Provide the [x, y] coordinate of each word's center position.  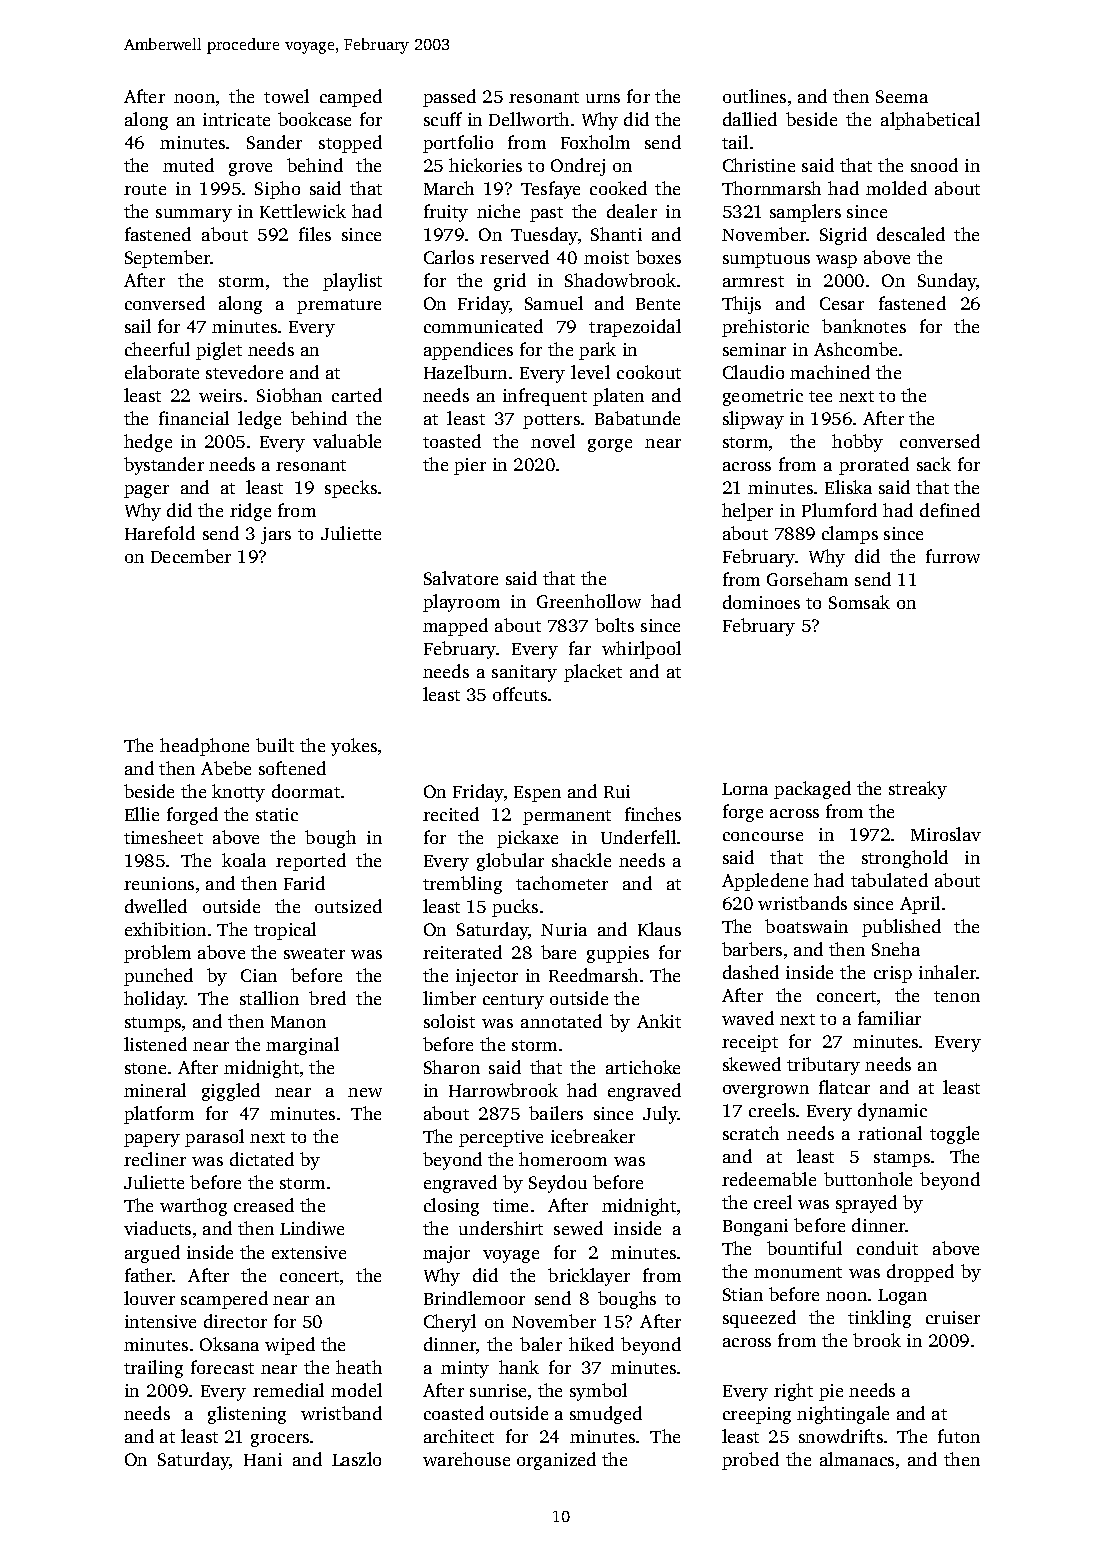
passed [449, 98]
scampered [224, 1300]
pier [470, 466]
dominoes [761, 602]
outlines [754, 96]
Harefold [160, 533]
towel [286, 96]
